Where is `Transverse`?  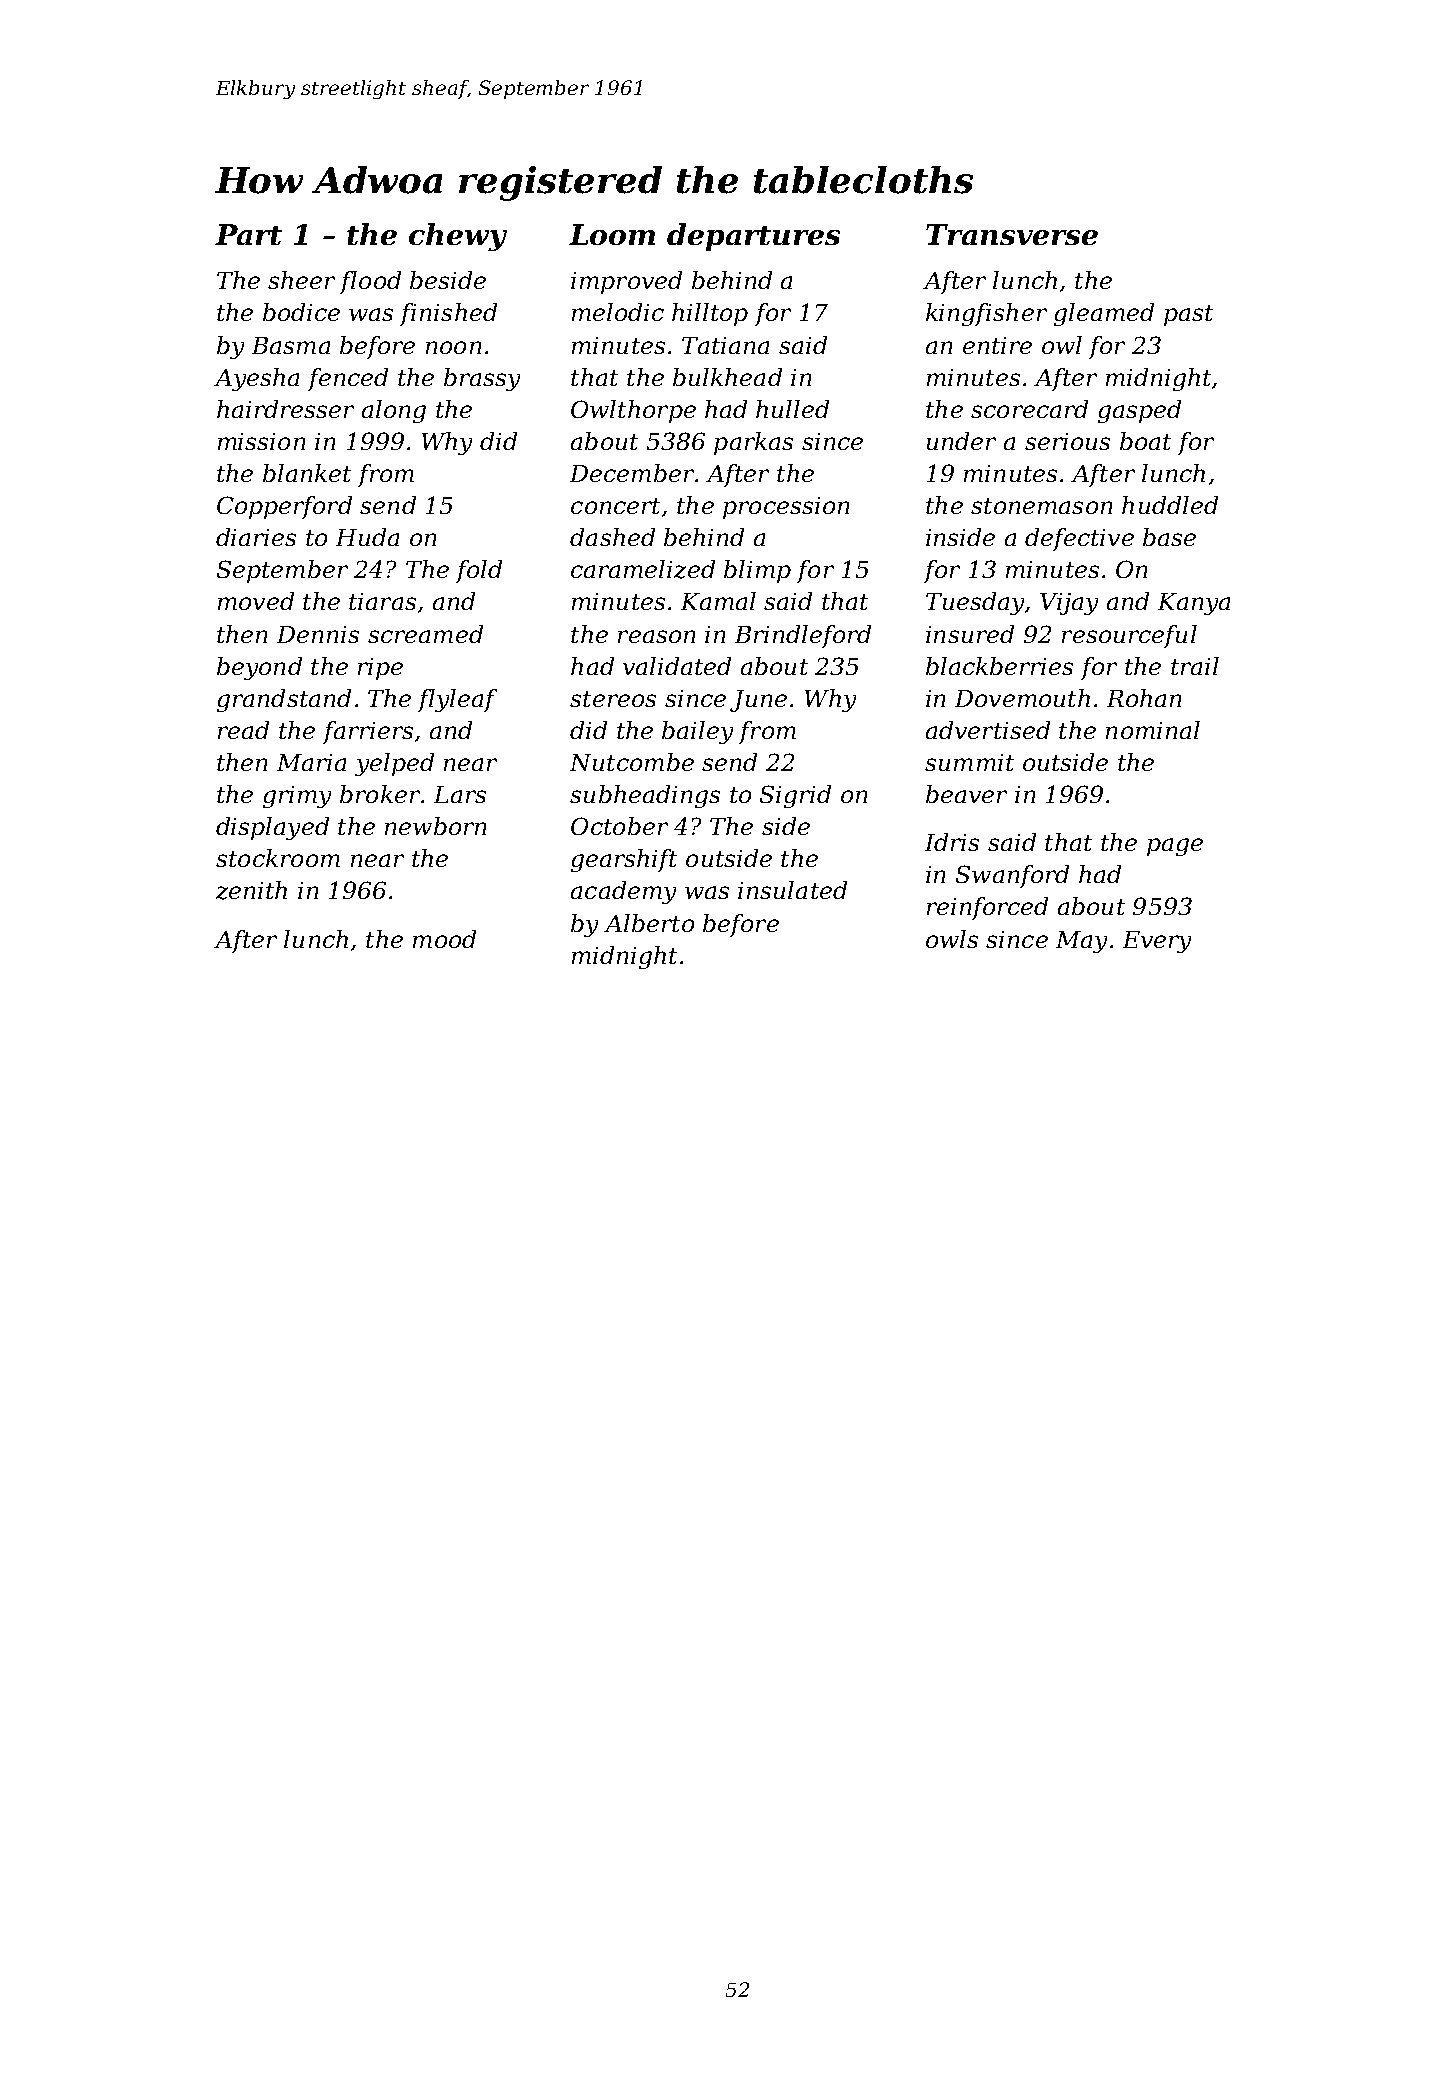 Transverse is located at coordinates (1012, 234).
